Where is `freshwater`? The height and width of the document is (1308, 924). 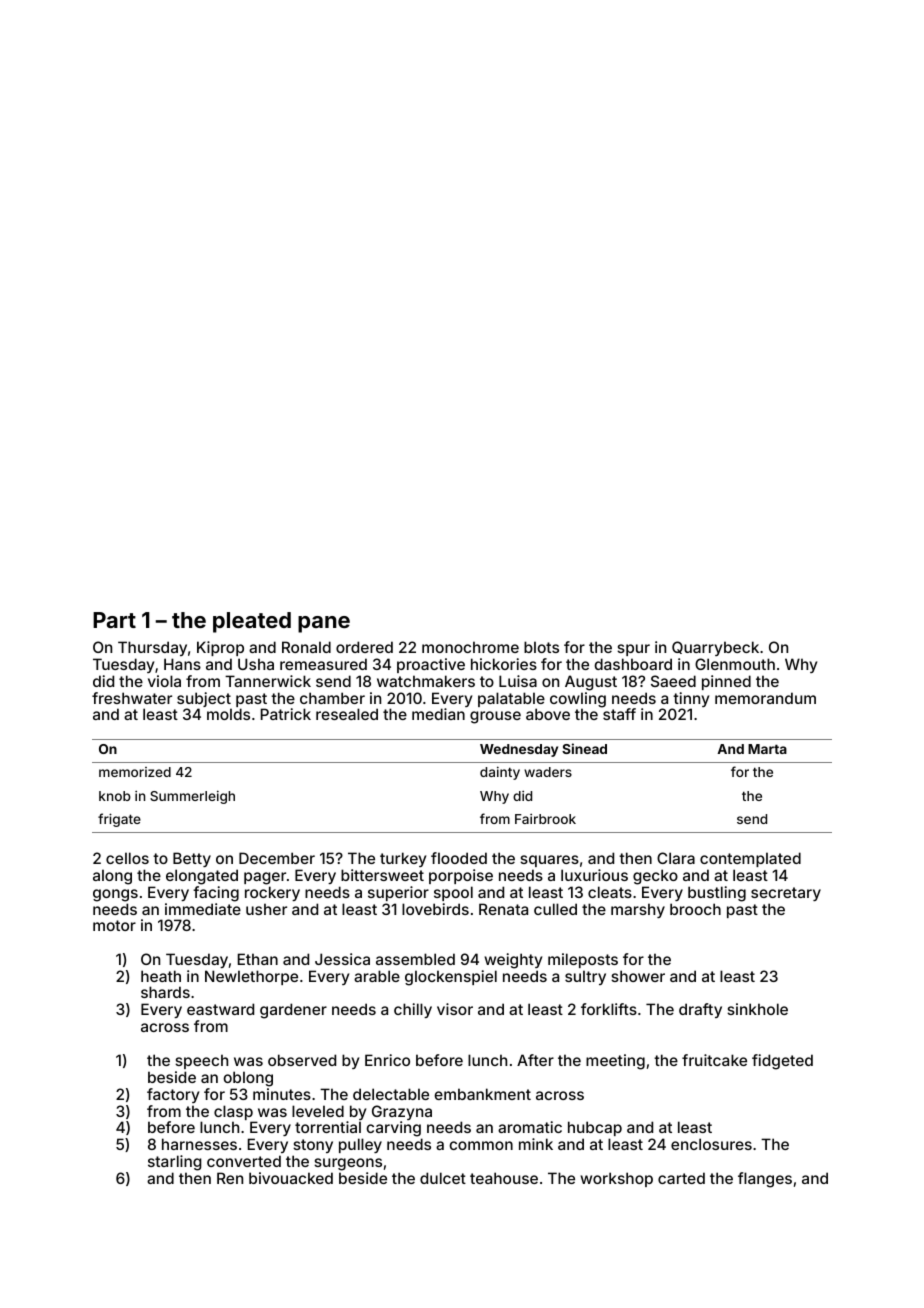 freshwater is located at coordinates (132, 698).
